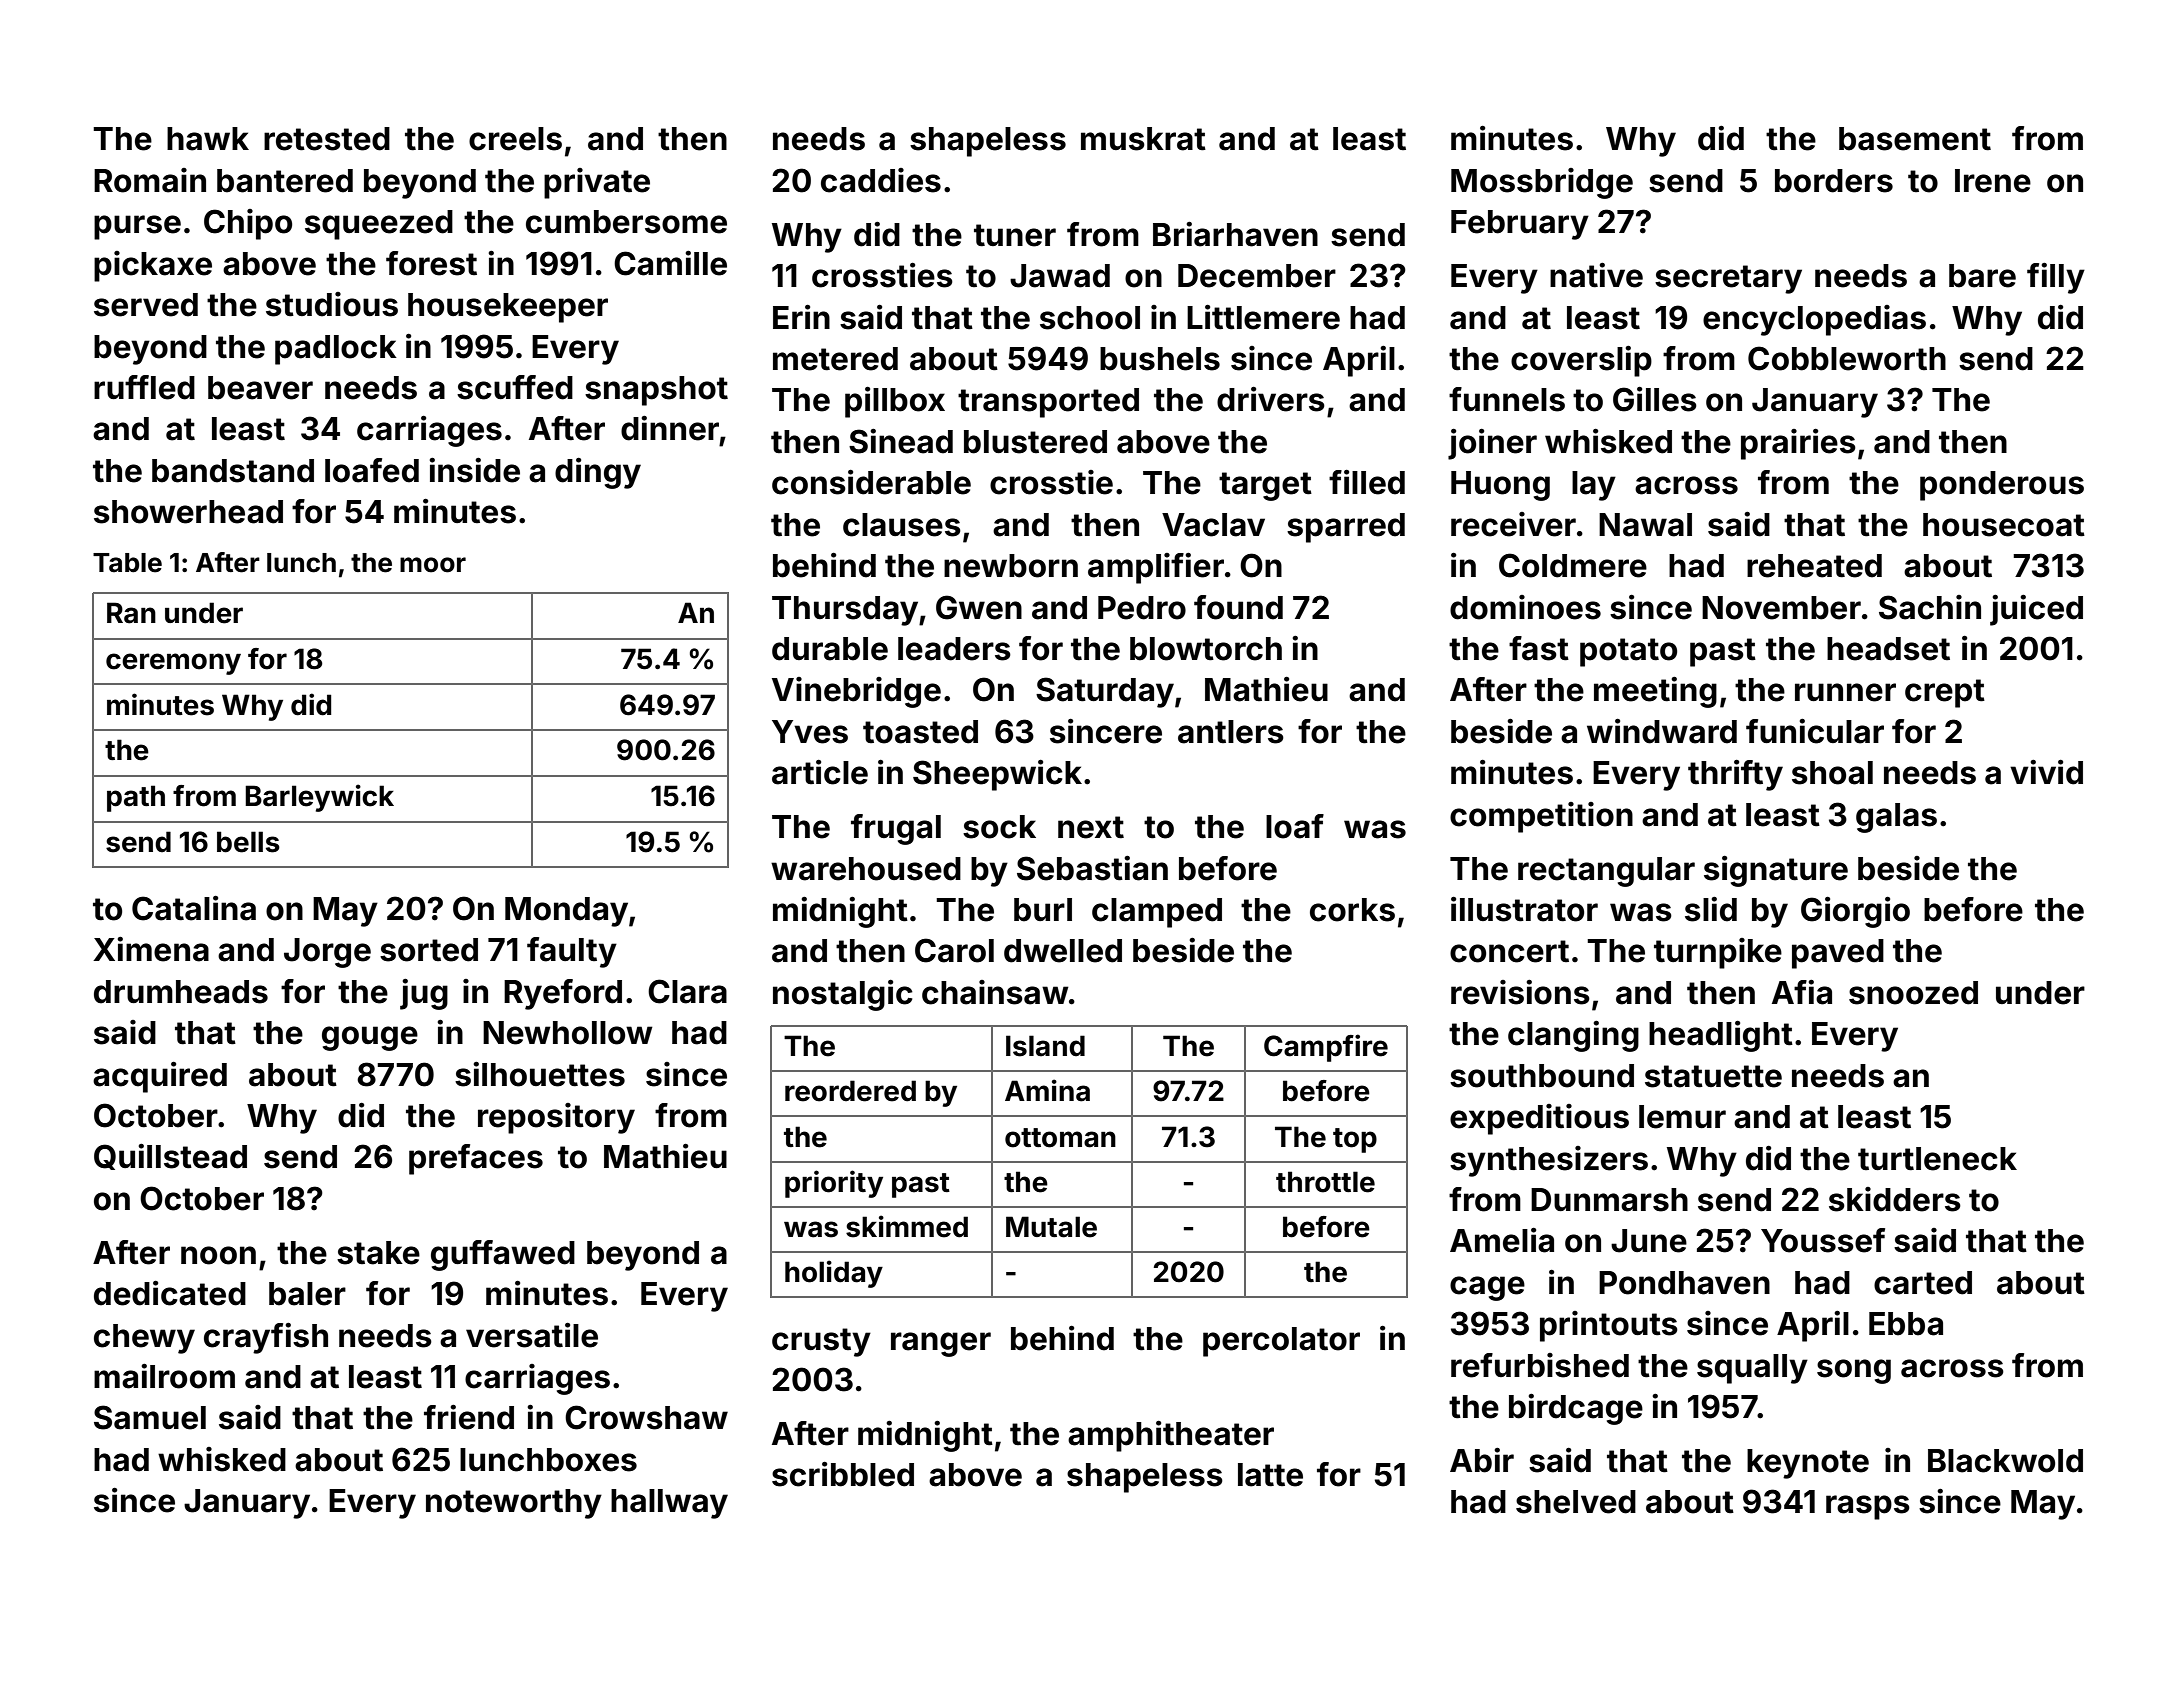  I want to click on muskrat, so click(1143, 139).
